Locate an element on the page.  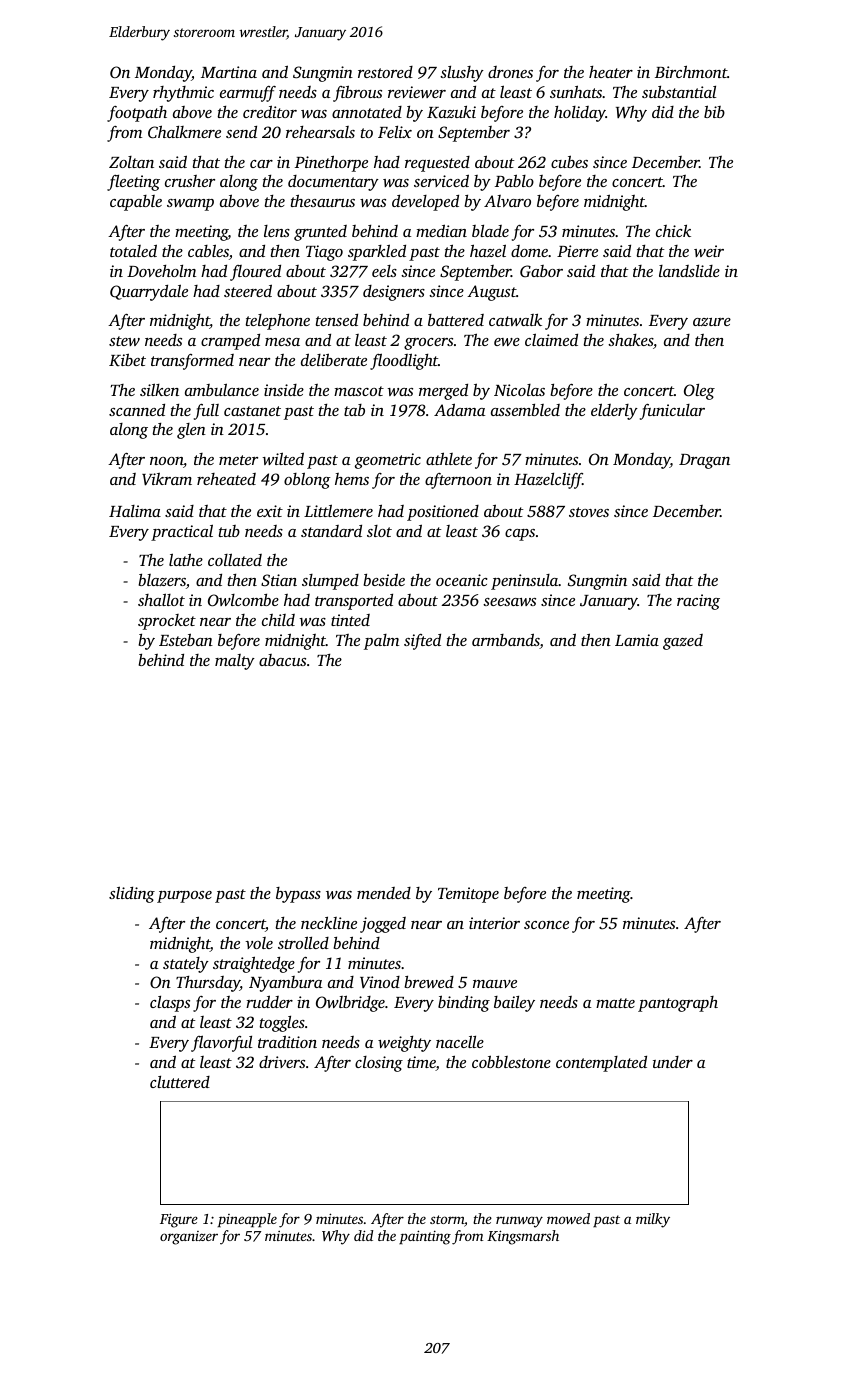
brewed is located at coordinates (429, 982).
